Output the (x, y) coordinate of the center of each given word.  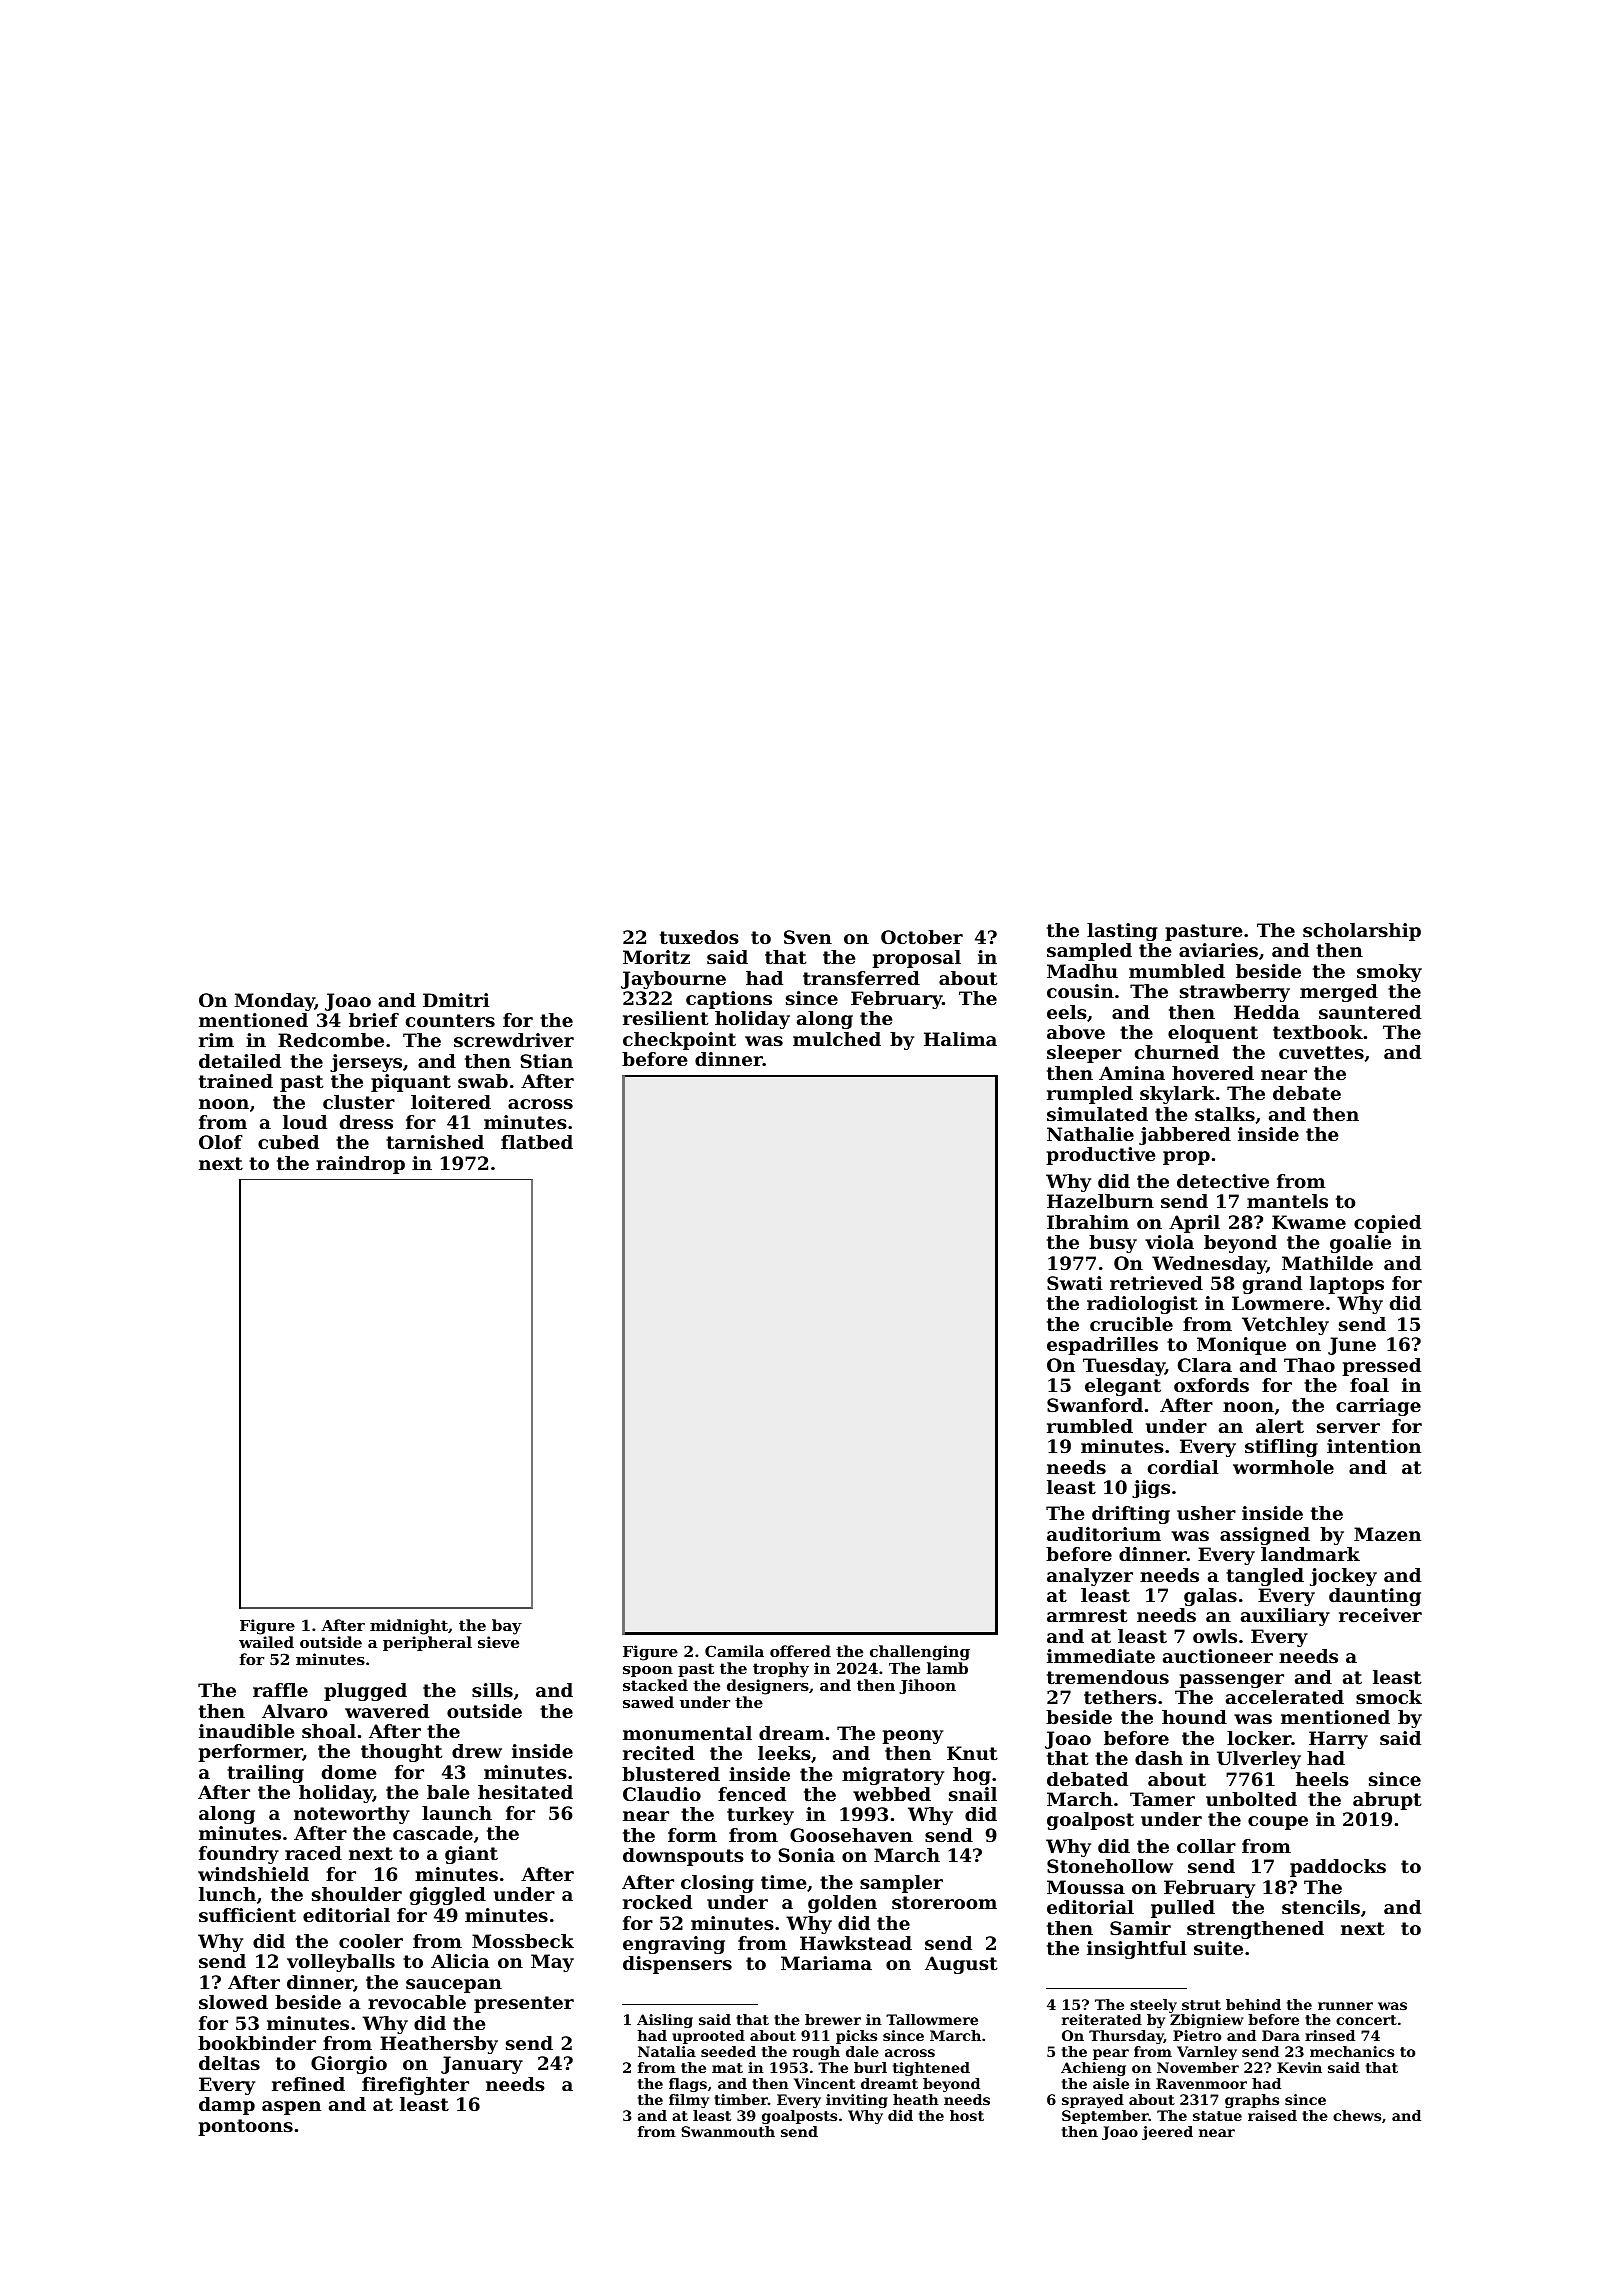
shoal (329, 1731)
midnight (409, 1627)
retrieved (1156, 1283)
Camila (734, 1651)
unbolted (1251, 1799)
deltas (229, 2063)
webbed (892, 1794)
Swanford (1095, 1405)
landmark (1310, 1554)
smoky (1389, 973)
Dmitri (456, 1000)
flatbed (537, 1142)
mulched (837, 1039)
